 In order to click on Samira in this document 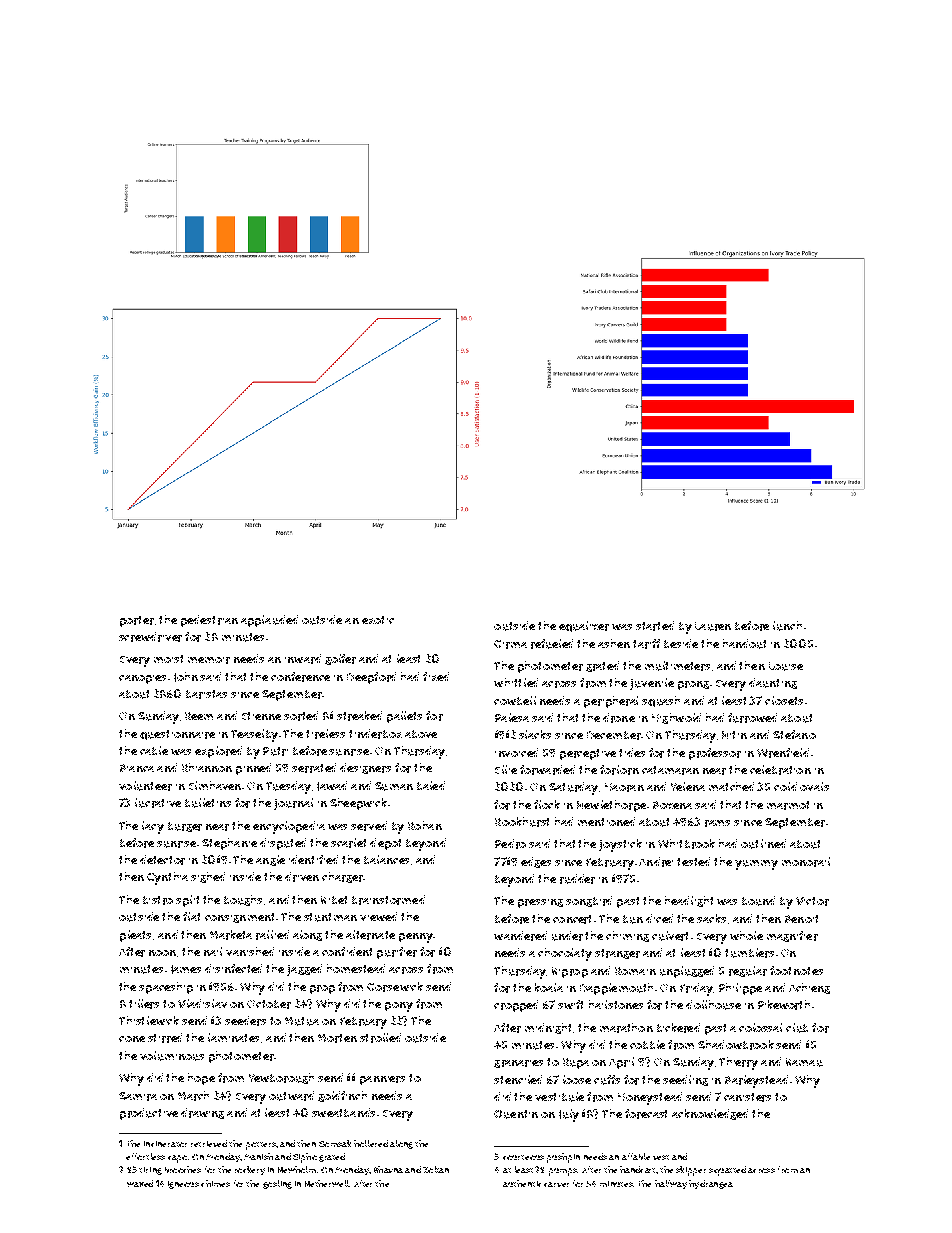, I will do `click(138, 1096)`.
